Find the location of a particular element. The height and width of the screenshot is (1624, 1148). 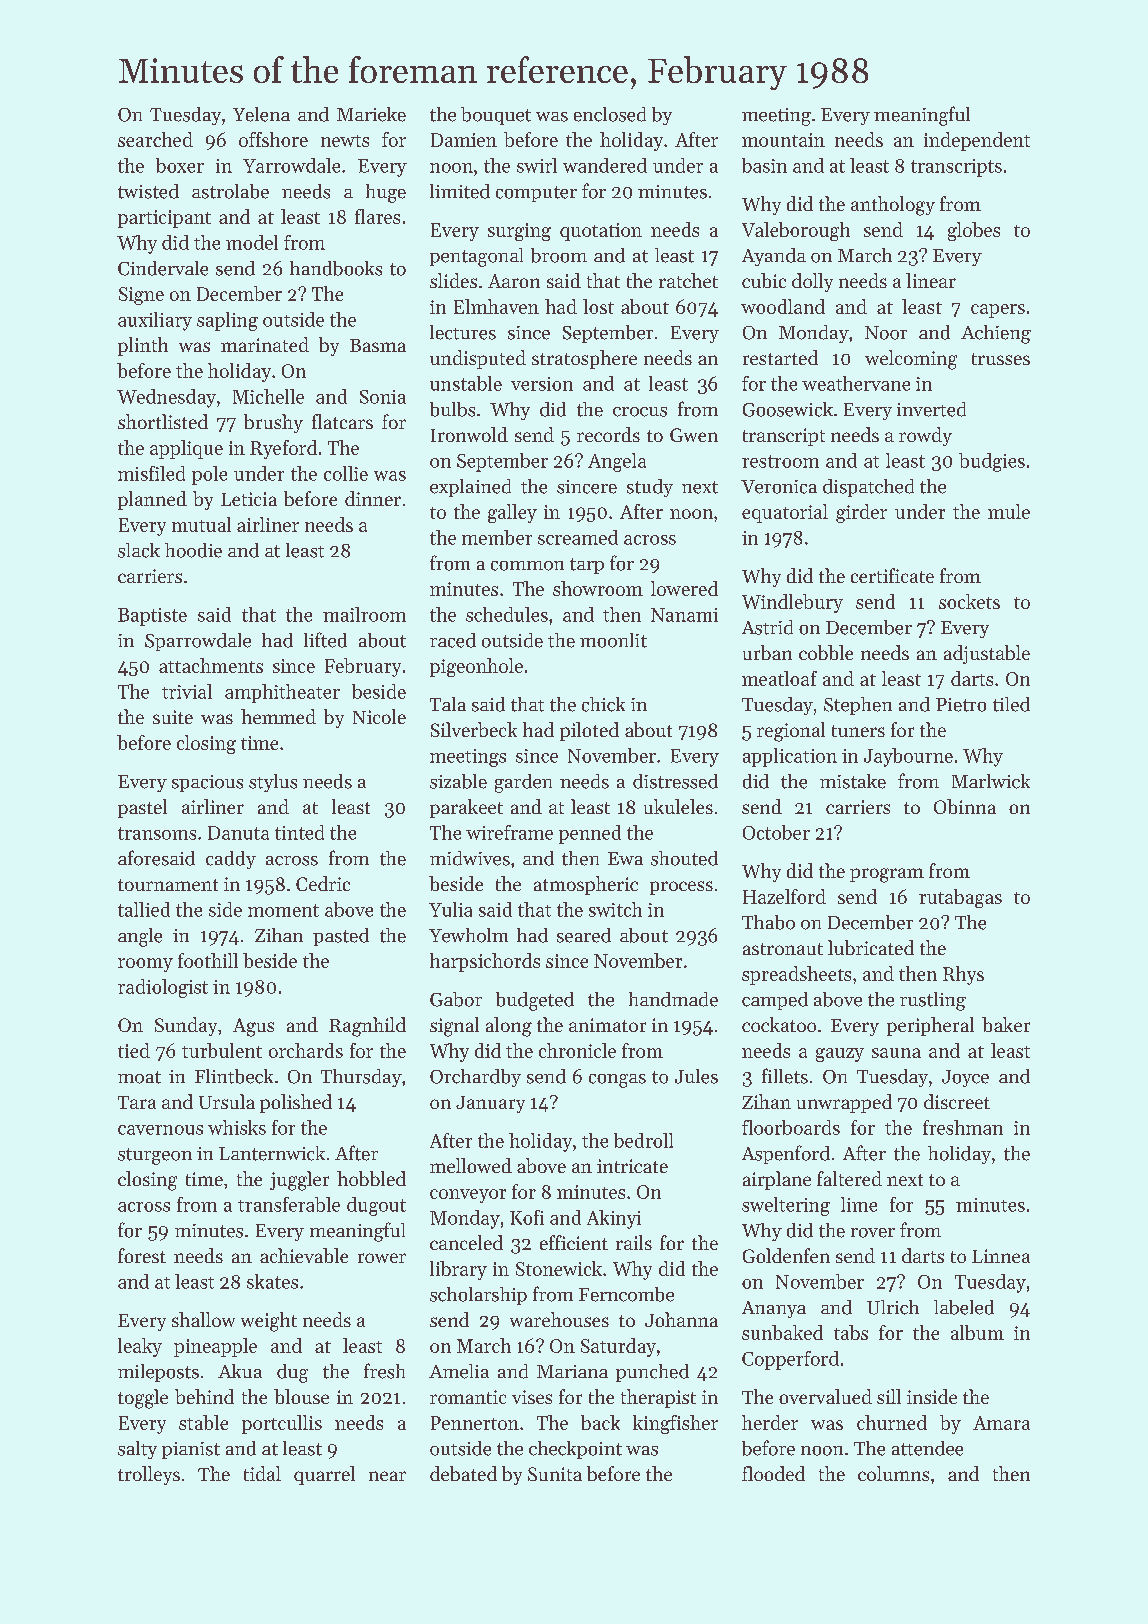

explained is located at coordinates (470, 488).
